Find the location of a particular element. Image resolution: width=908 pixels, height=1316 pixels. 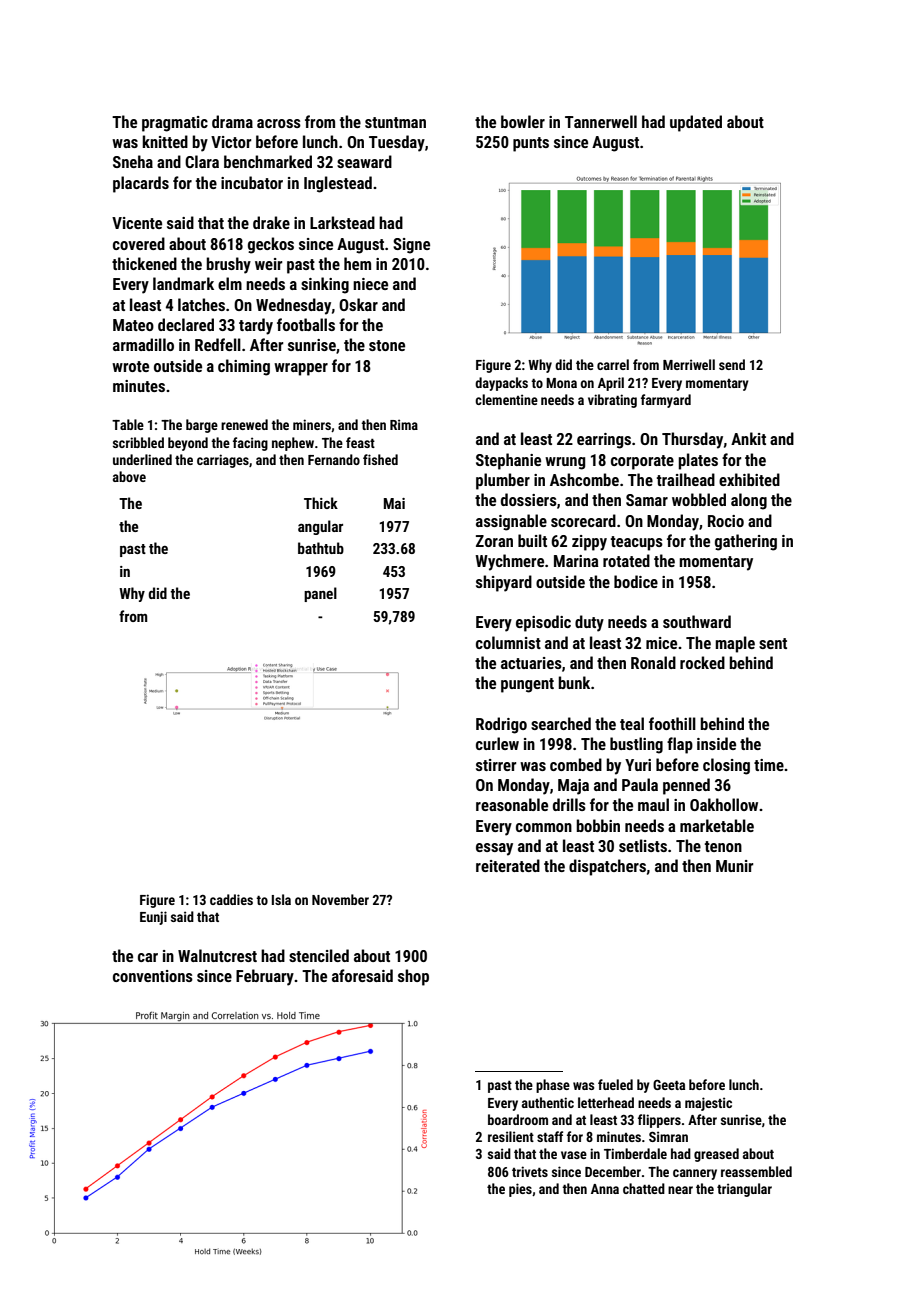

near is located at coordinates (680, 1190).
